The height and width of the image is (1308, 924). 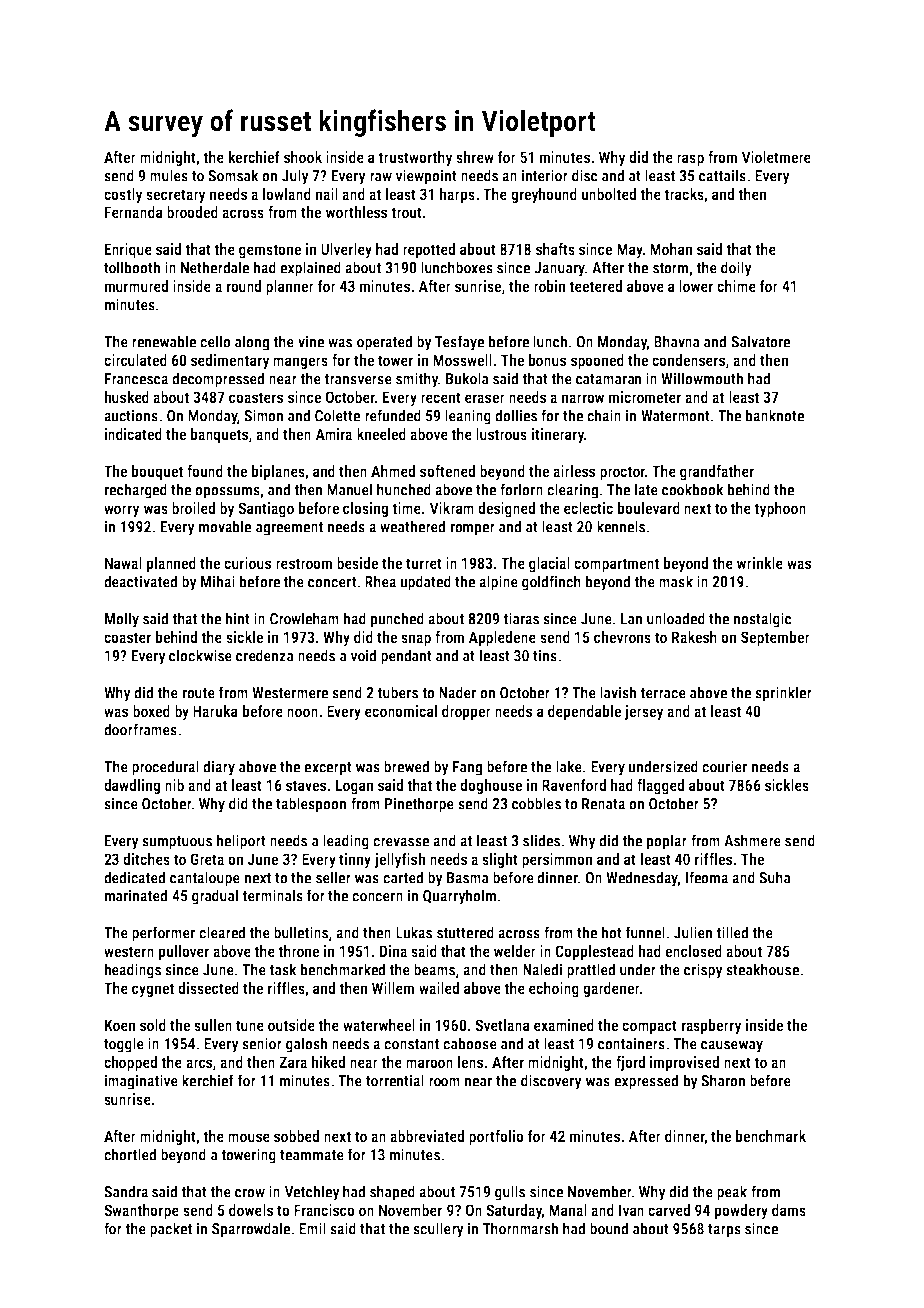 What do you see at coordinates (498, 583) in the image?
I see `alpine` at bounding box center [498, 583].
